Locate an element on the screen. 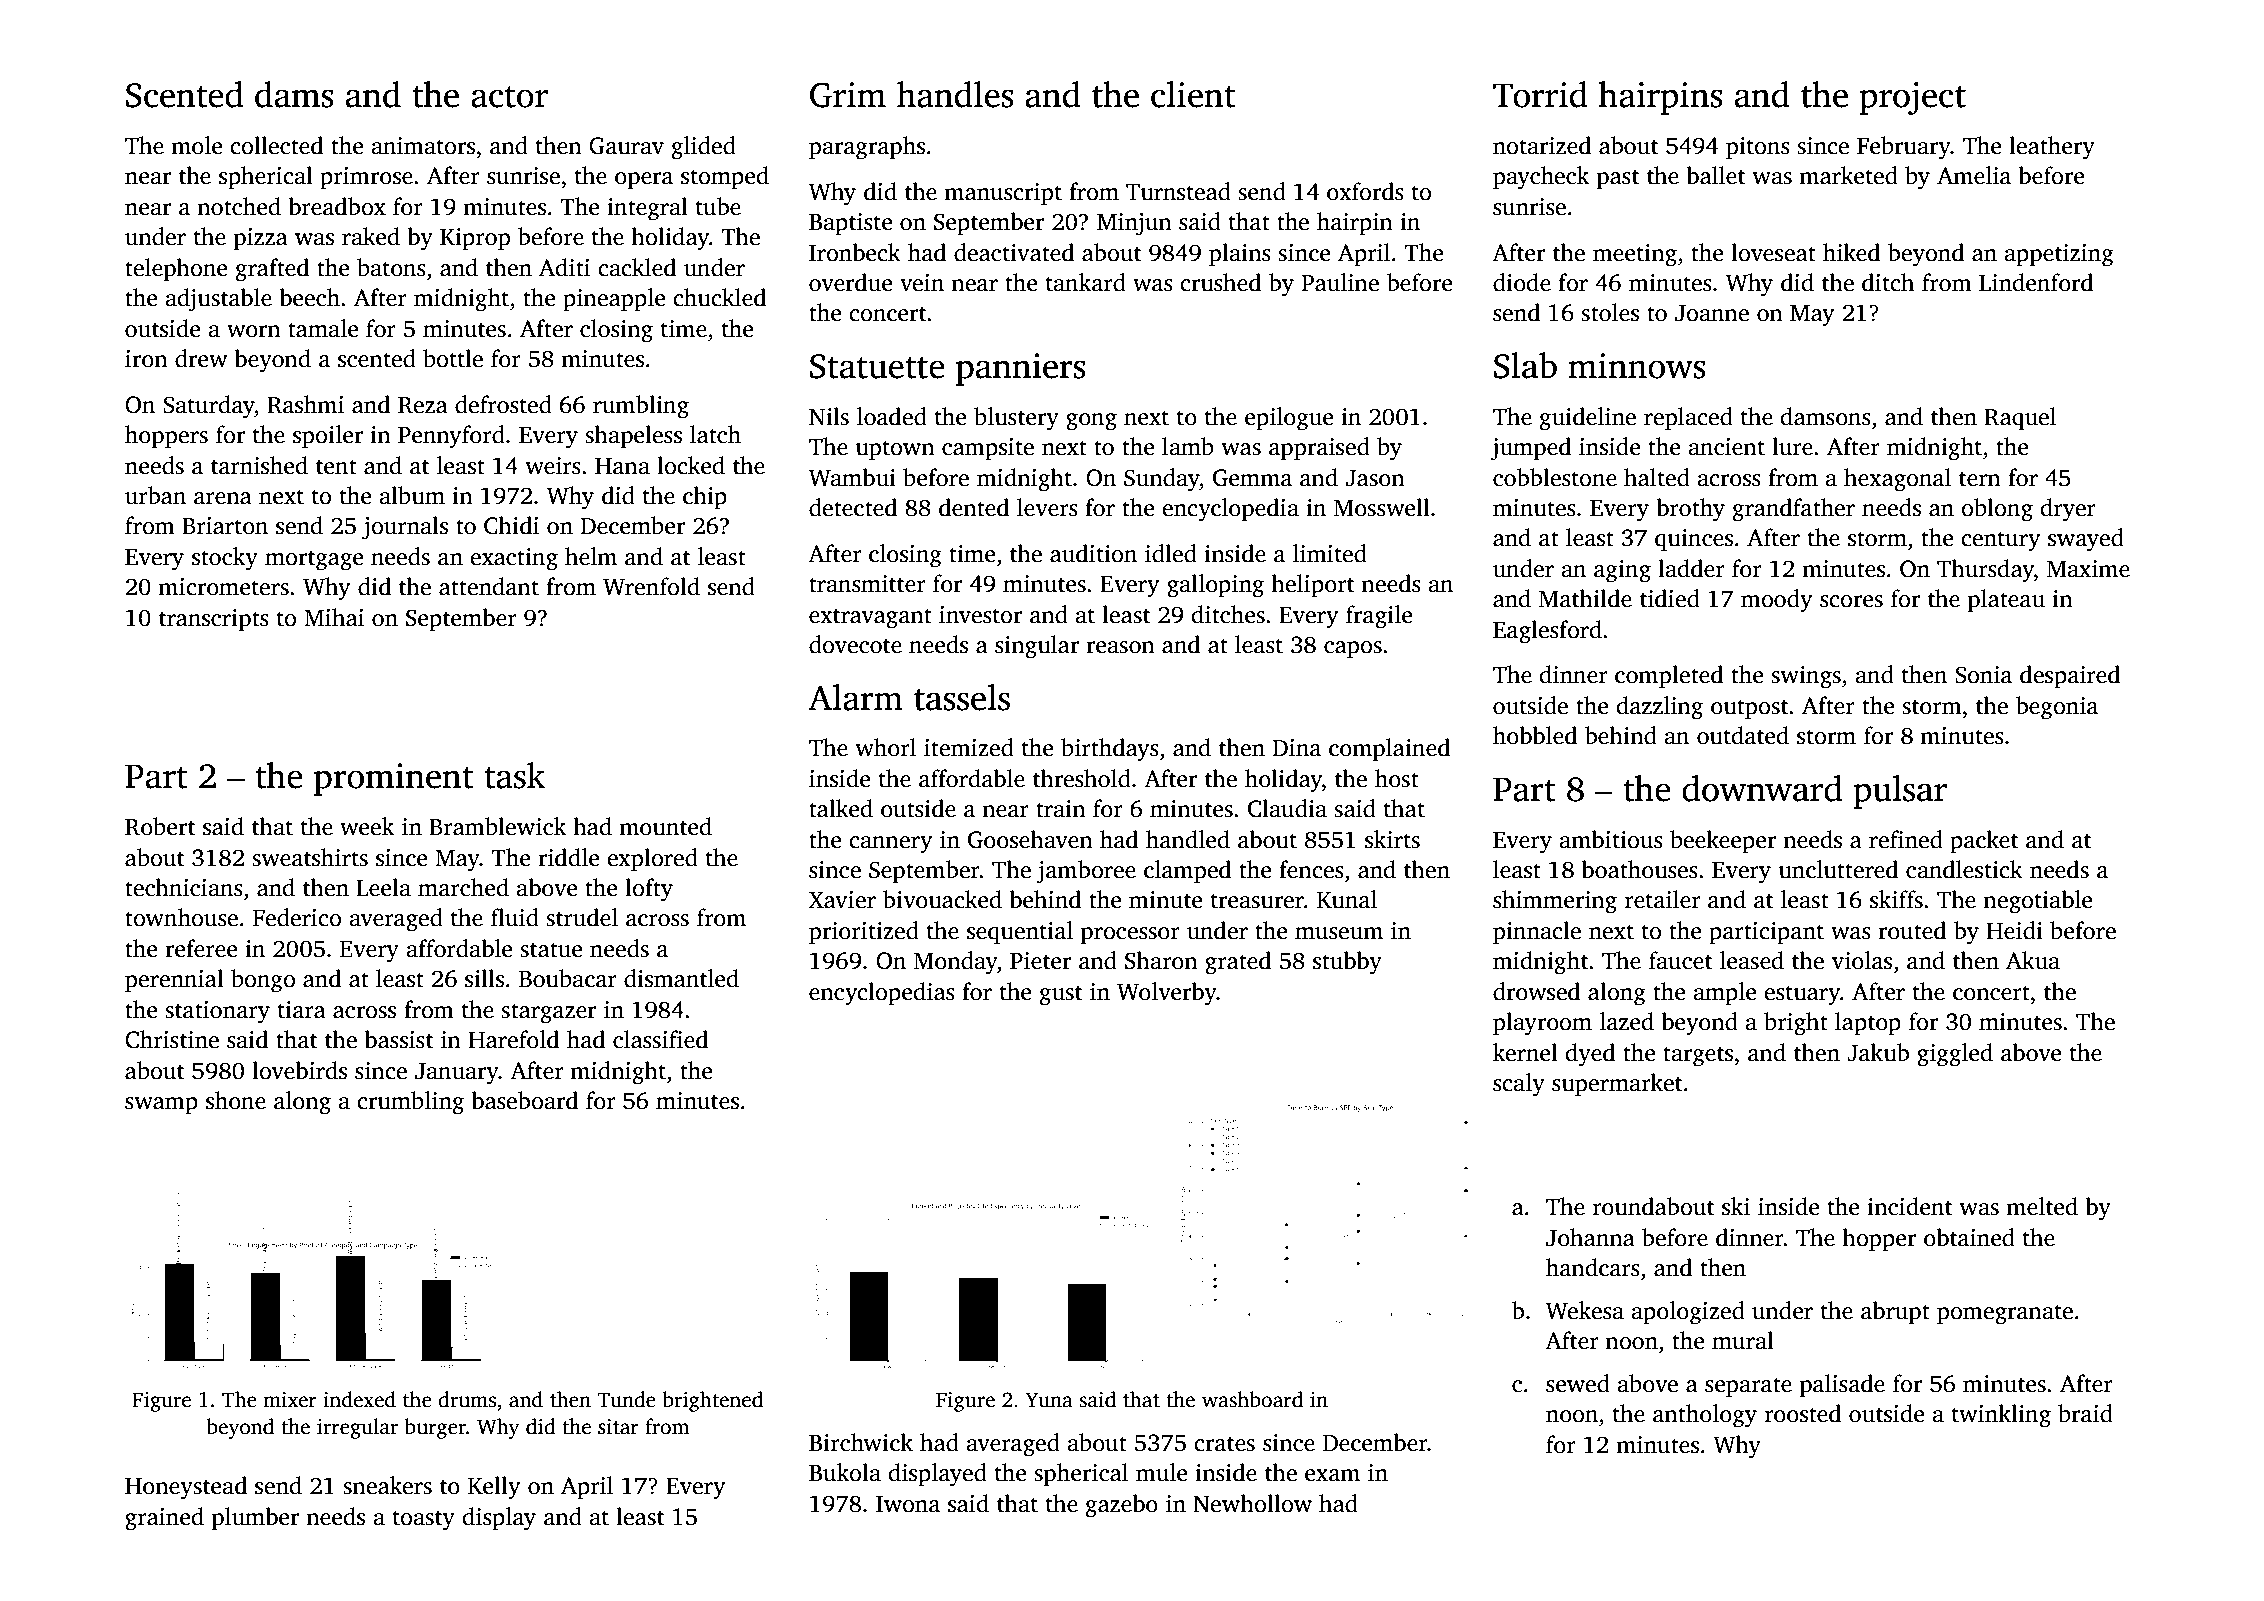  baseboard is located at coordinates (524, 1100).
